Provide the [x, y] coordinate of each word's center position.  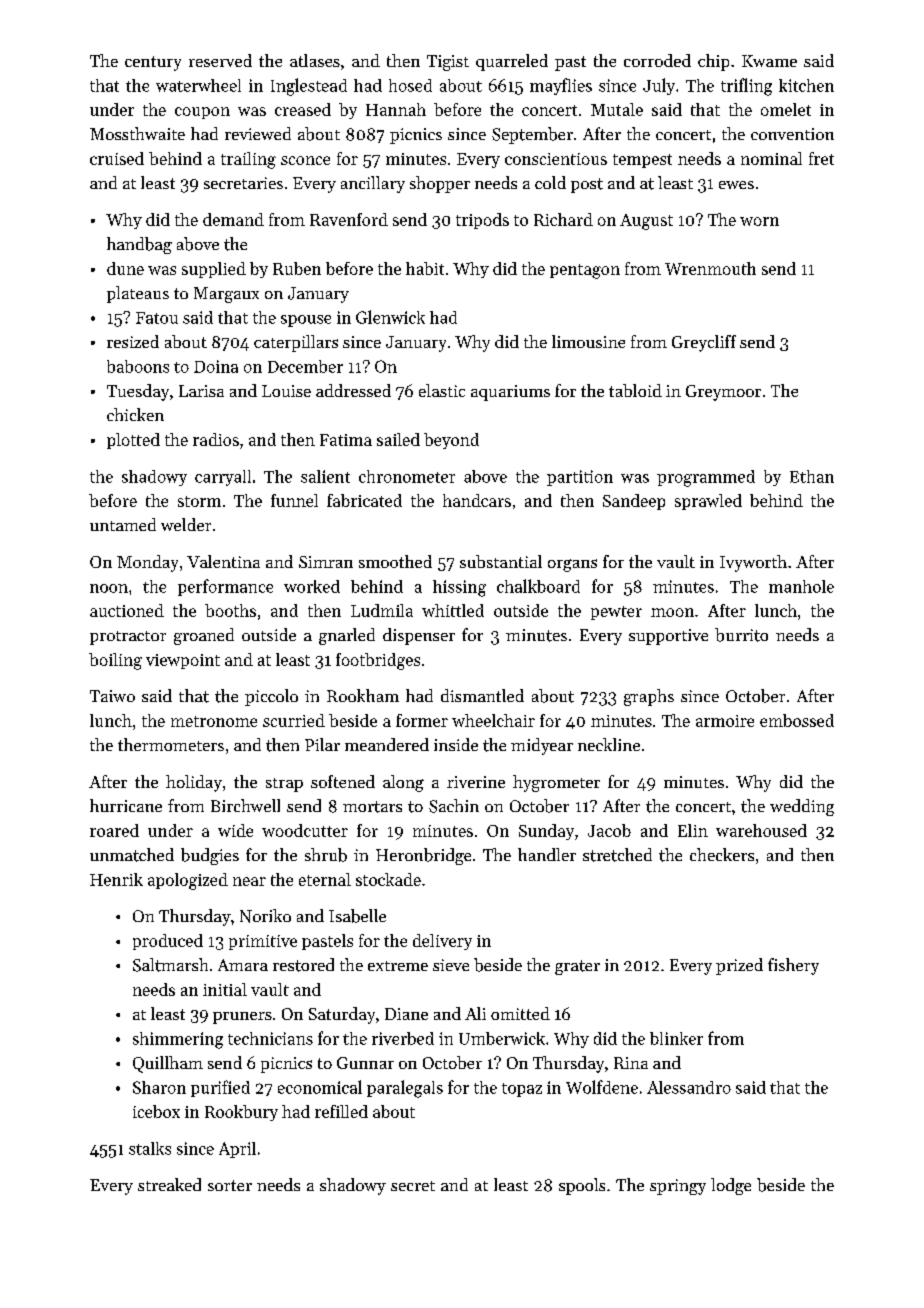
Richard [563, 219]
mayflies [561, 86]
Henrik [116, 879]
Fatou [157, 318]
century [153, 63]
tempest [642, 161]
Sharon [159, 1087]
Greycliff [704, 343]
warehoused [761, 830]
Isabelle [357, 916]
